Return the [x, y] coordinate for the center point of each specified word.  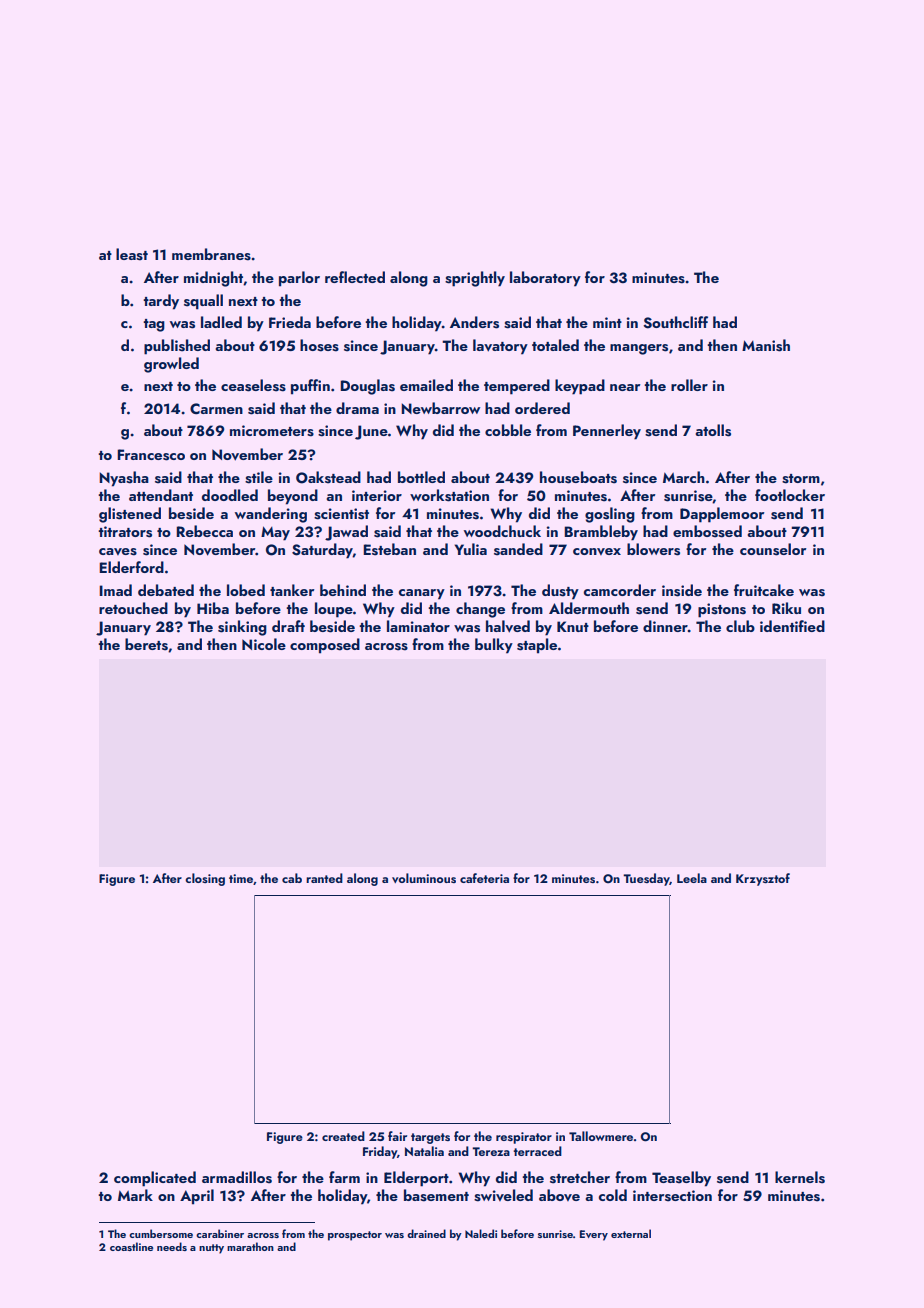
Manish [766, 345]
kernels [800, 1177]
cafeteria [484, 878]
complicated [155, 1179]
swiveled [503, 1195]
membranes [211, 254]
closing [205, 879]
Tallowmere [601, 1136]
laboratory [545, 279]
